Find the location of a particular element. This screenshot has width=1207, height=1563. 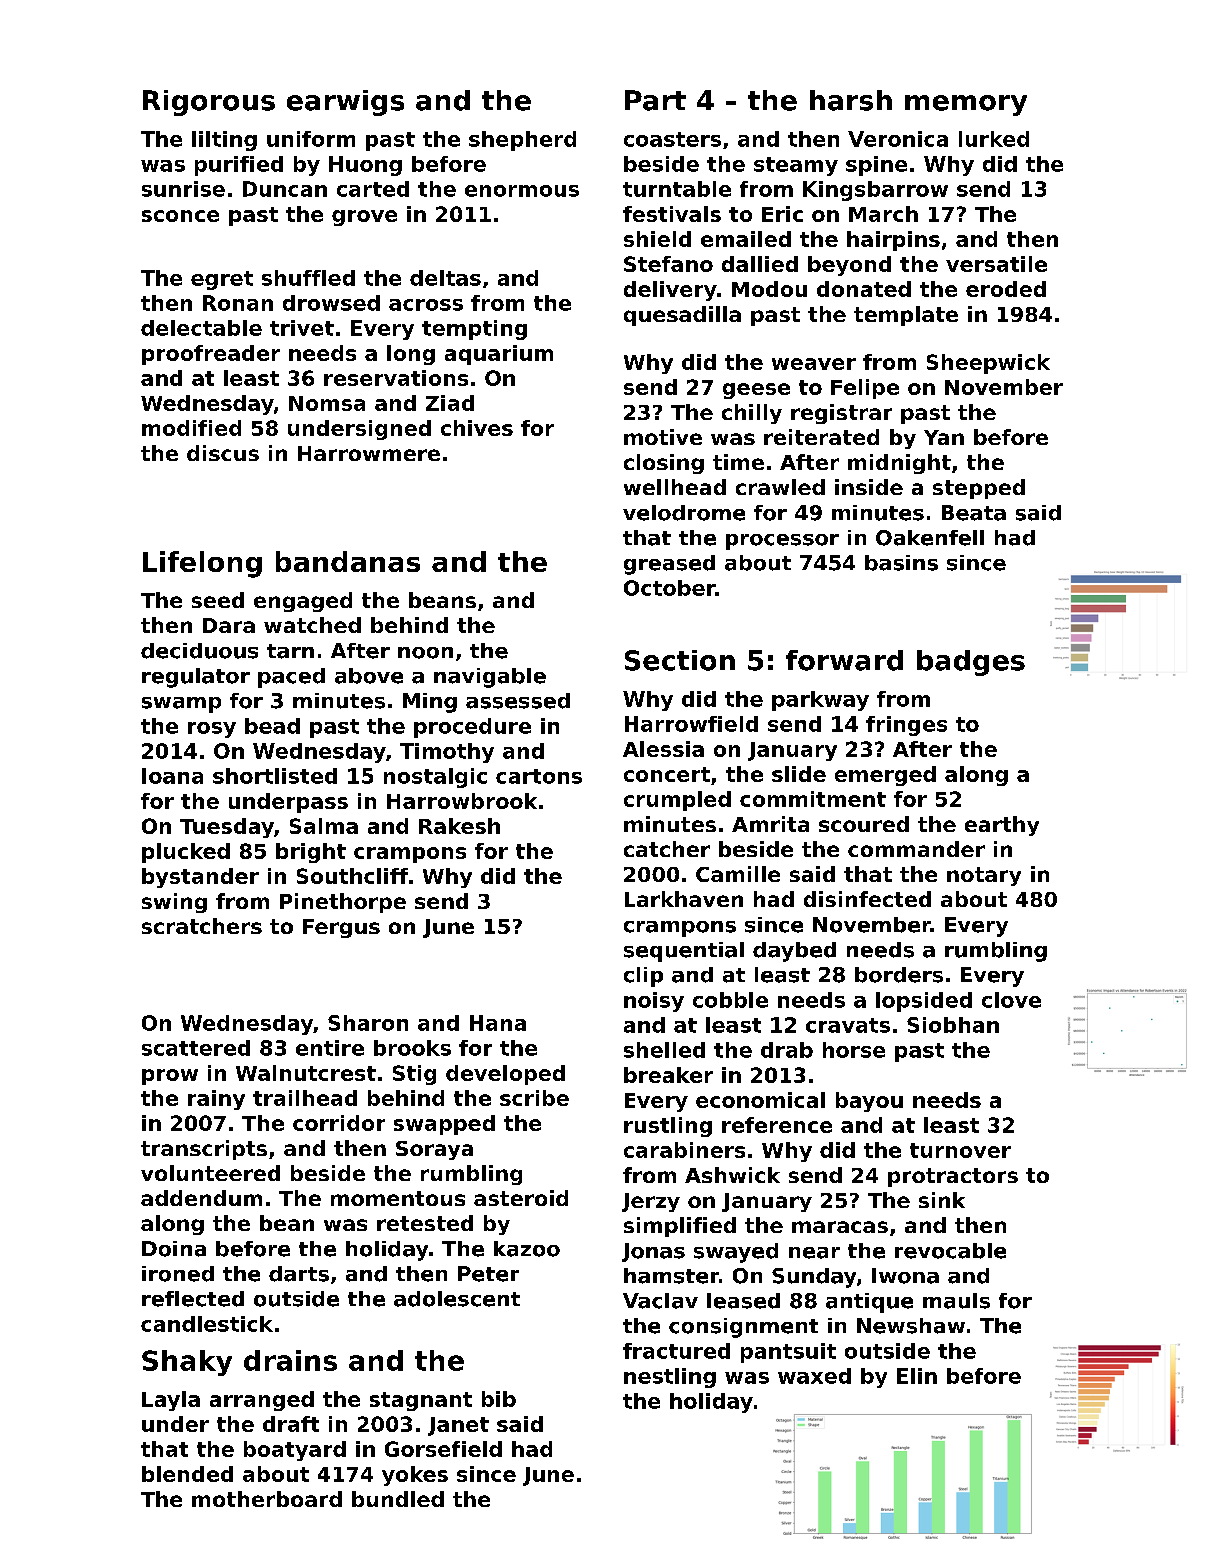

delectable is located at coordinates (201, 328).
